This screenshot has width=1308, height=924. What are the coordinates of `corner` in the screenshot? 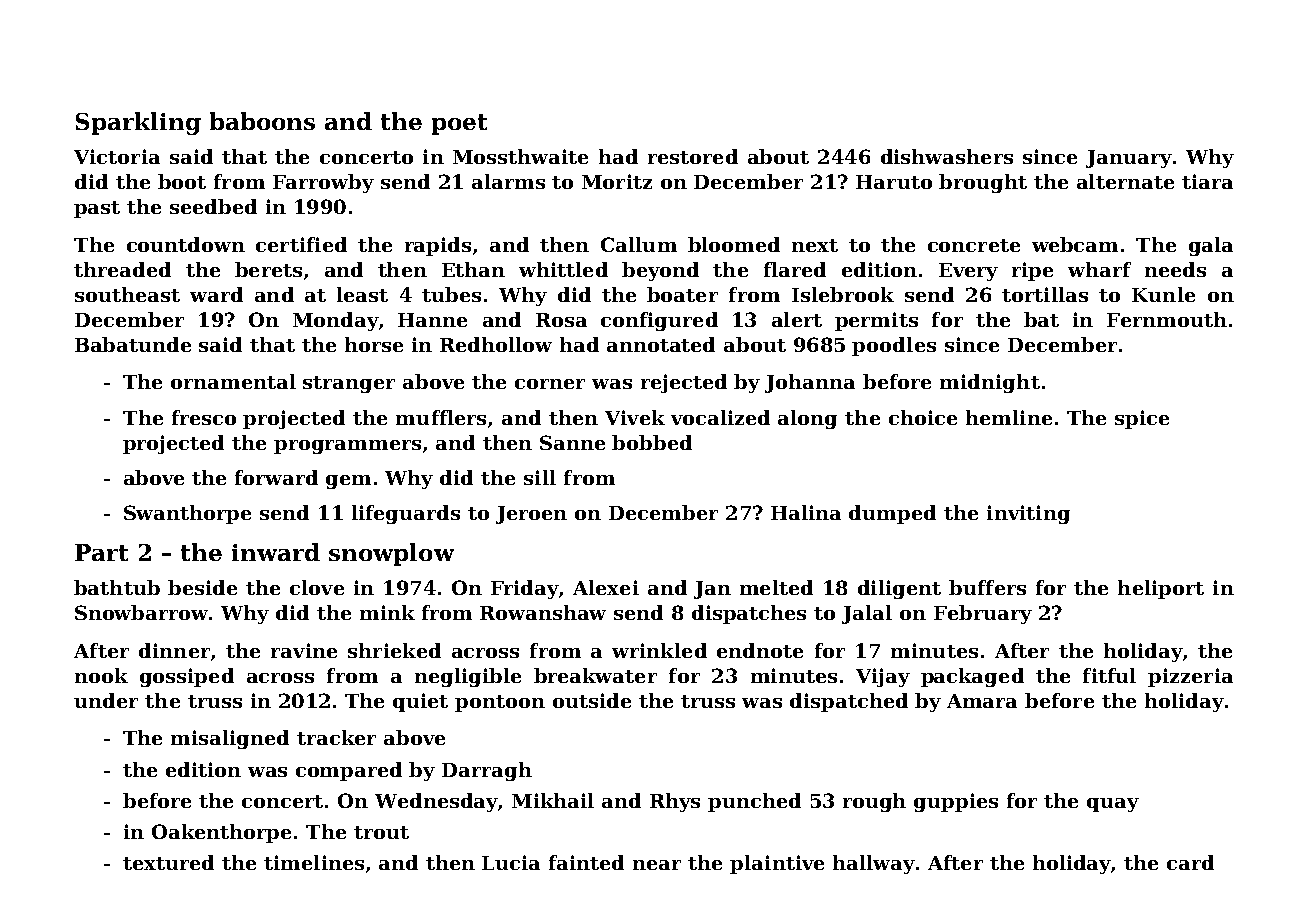 It's located at (550, 384).
